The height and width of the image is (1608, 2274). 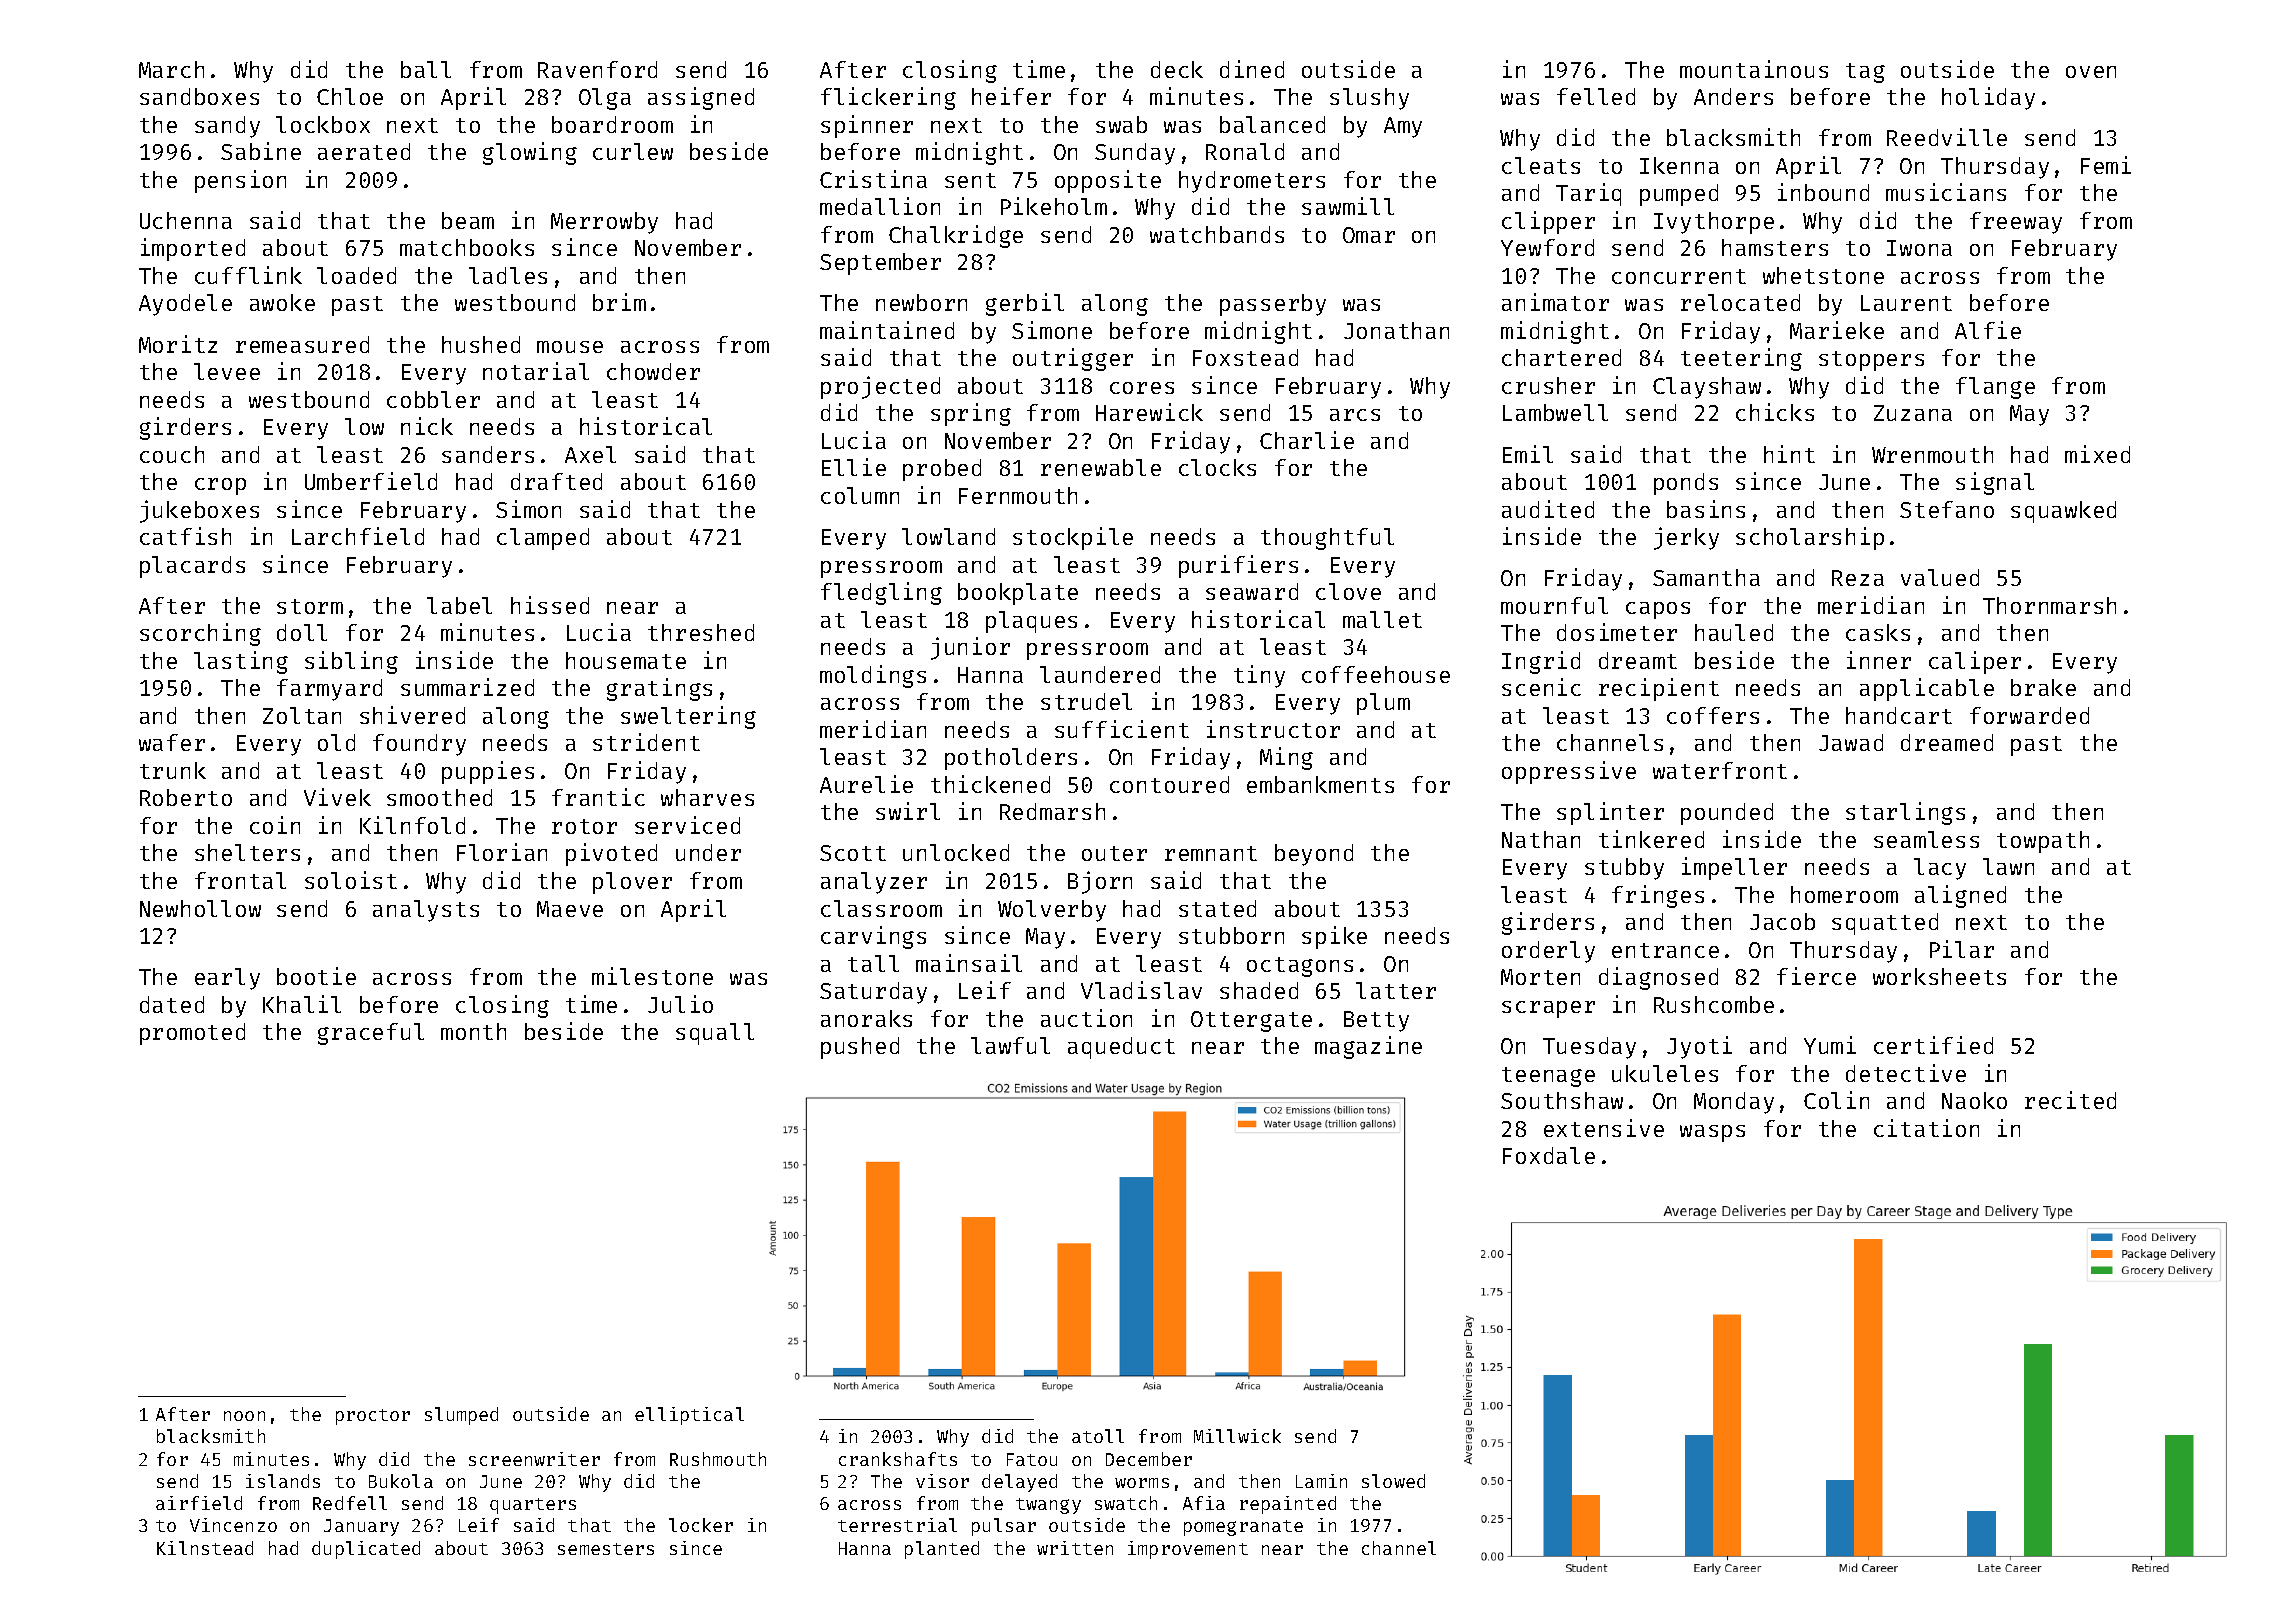 I want to click on noon, so click(x=244, y=1416).
